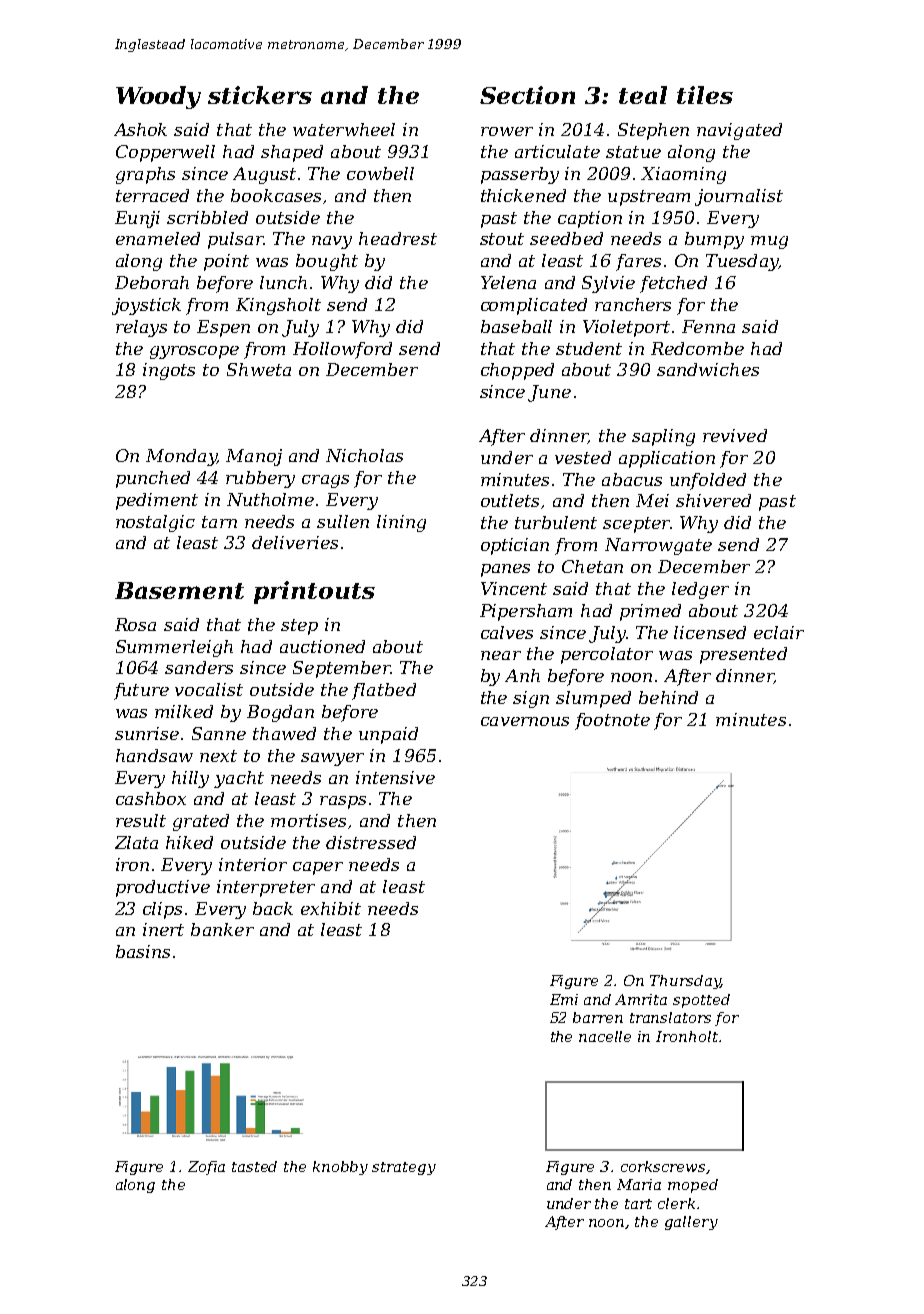 Image resolution: width=924 pixels, height=1314 pixels. I want to click on next, so click(218, 756).
